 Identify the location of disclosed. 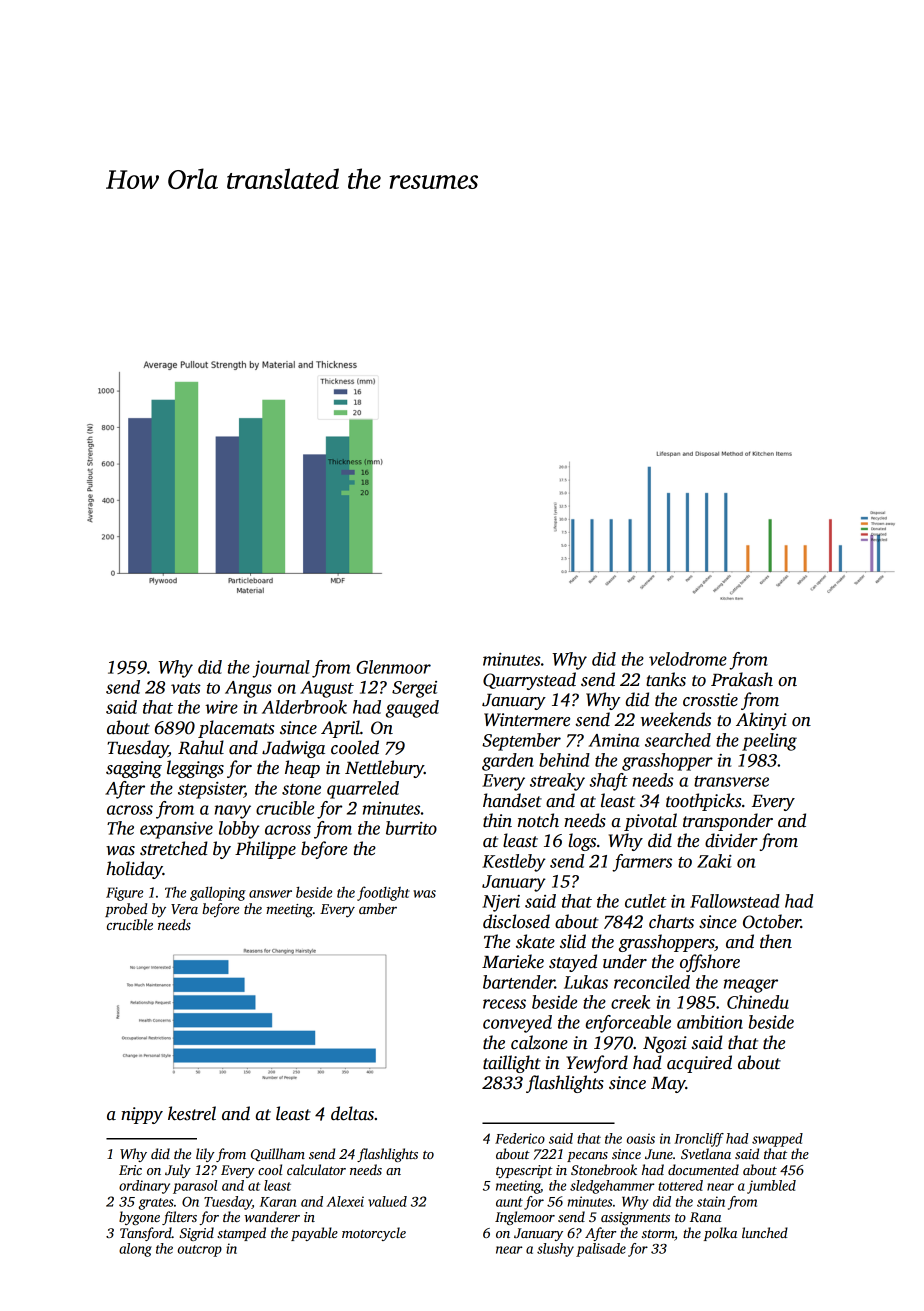
(516, 921).
